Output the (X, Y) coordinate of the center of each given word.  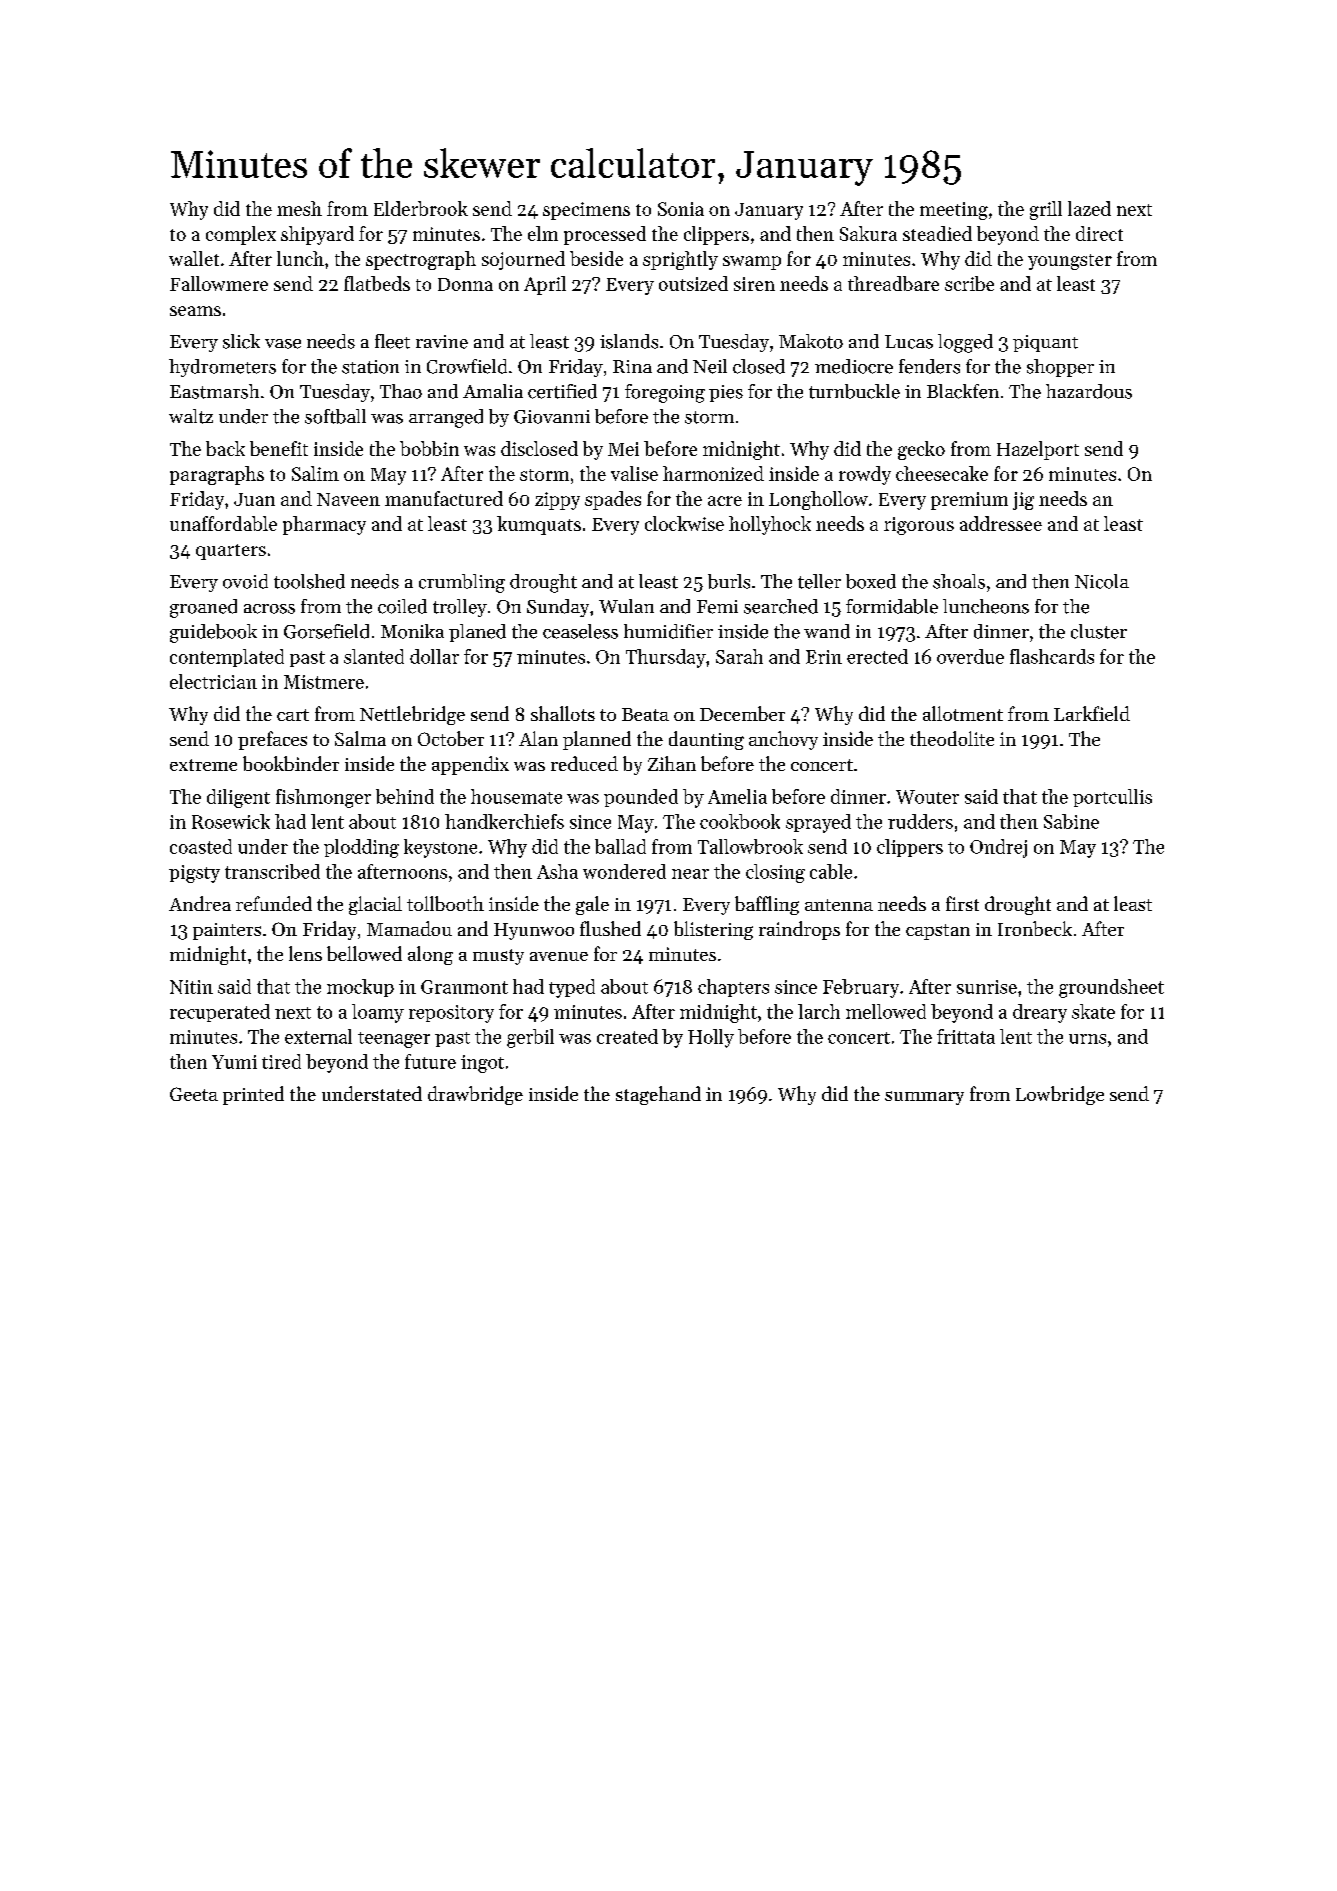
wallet (194, 258)
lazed (1089, 208)
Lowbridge (1060, 1095)
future (430, 1061)
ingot (482, 1064)
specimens (586, 211)
